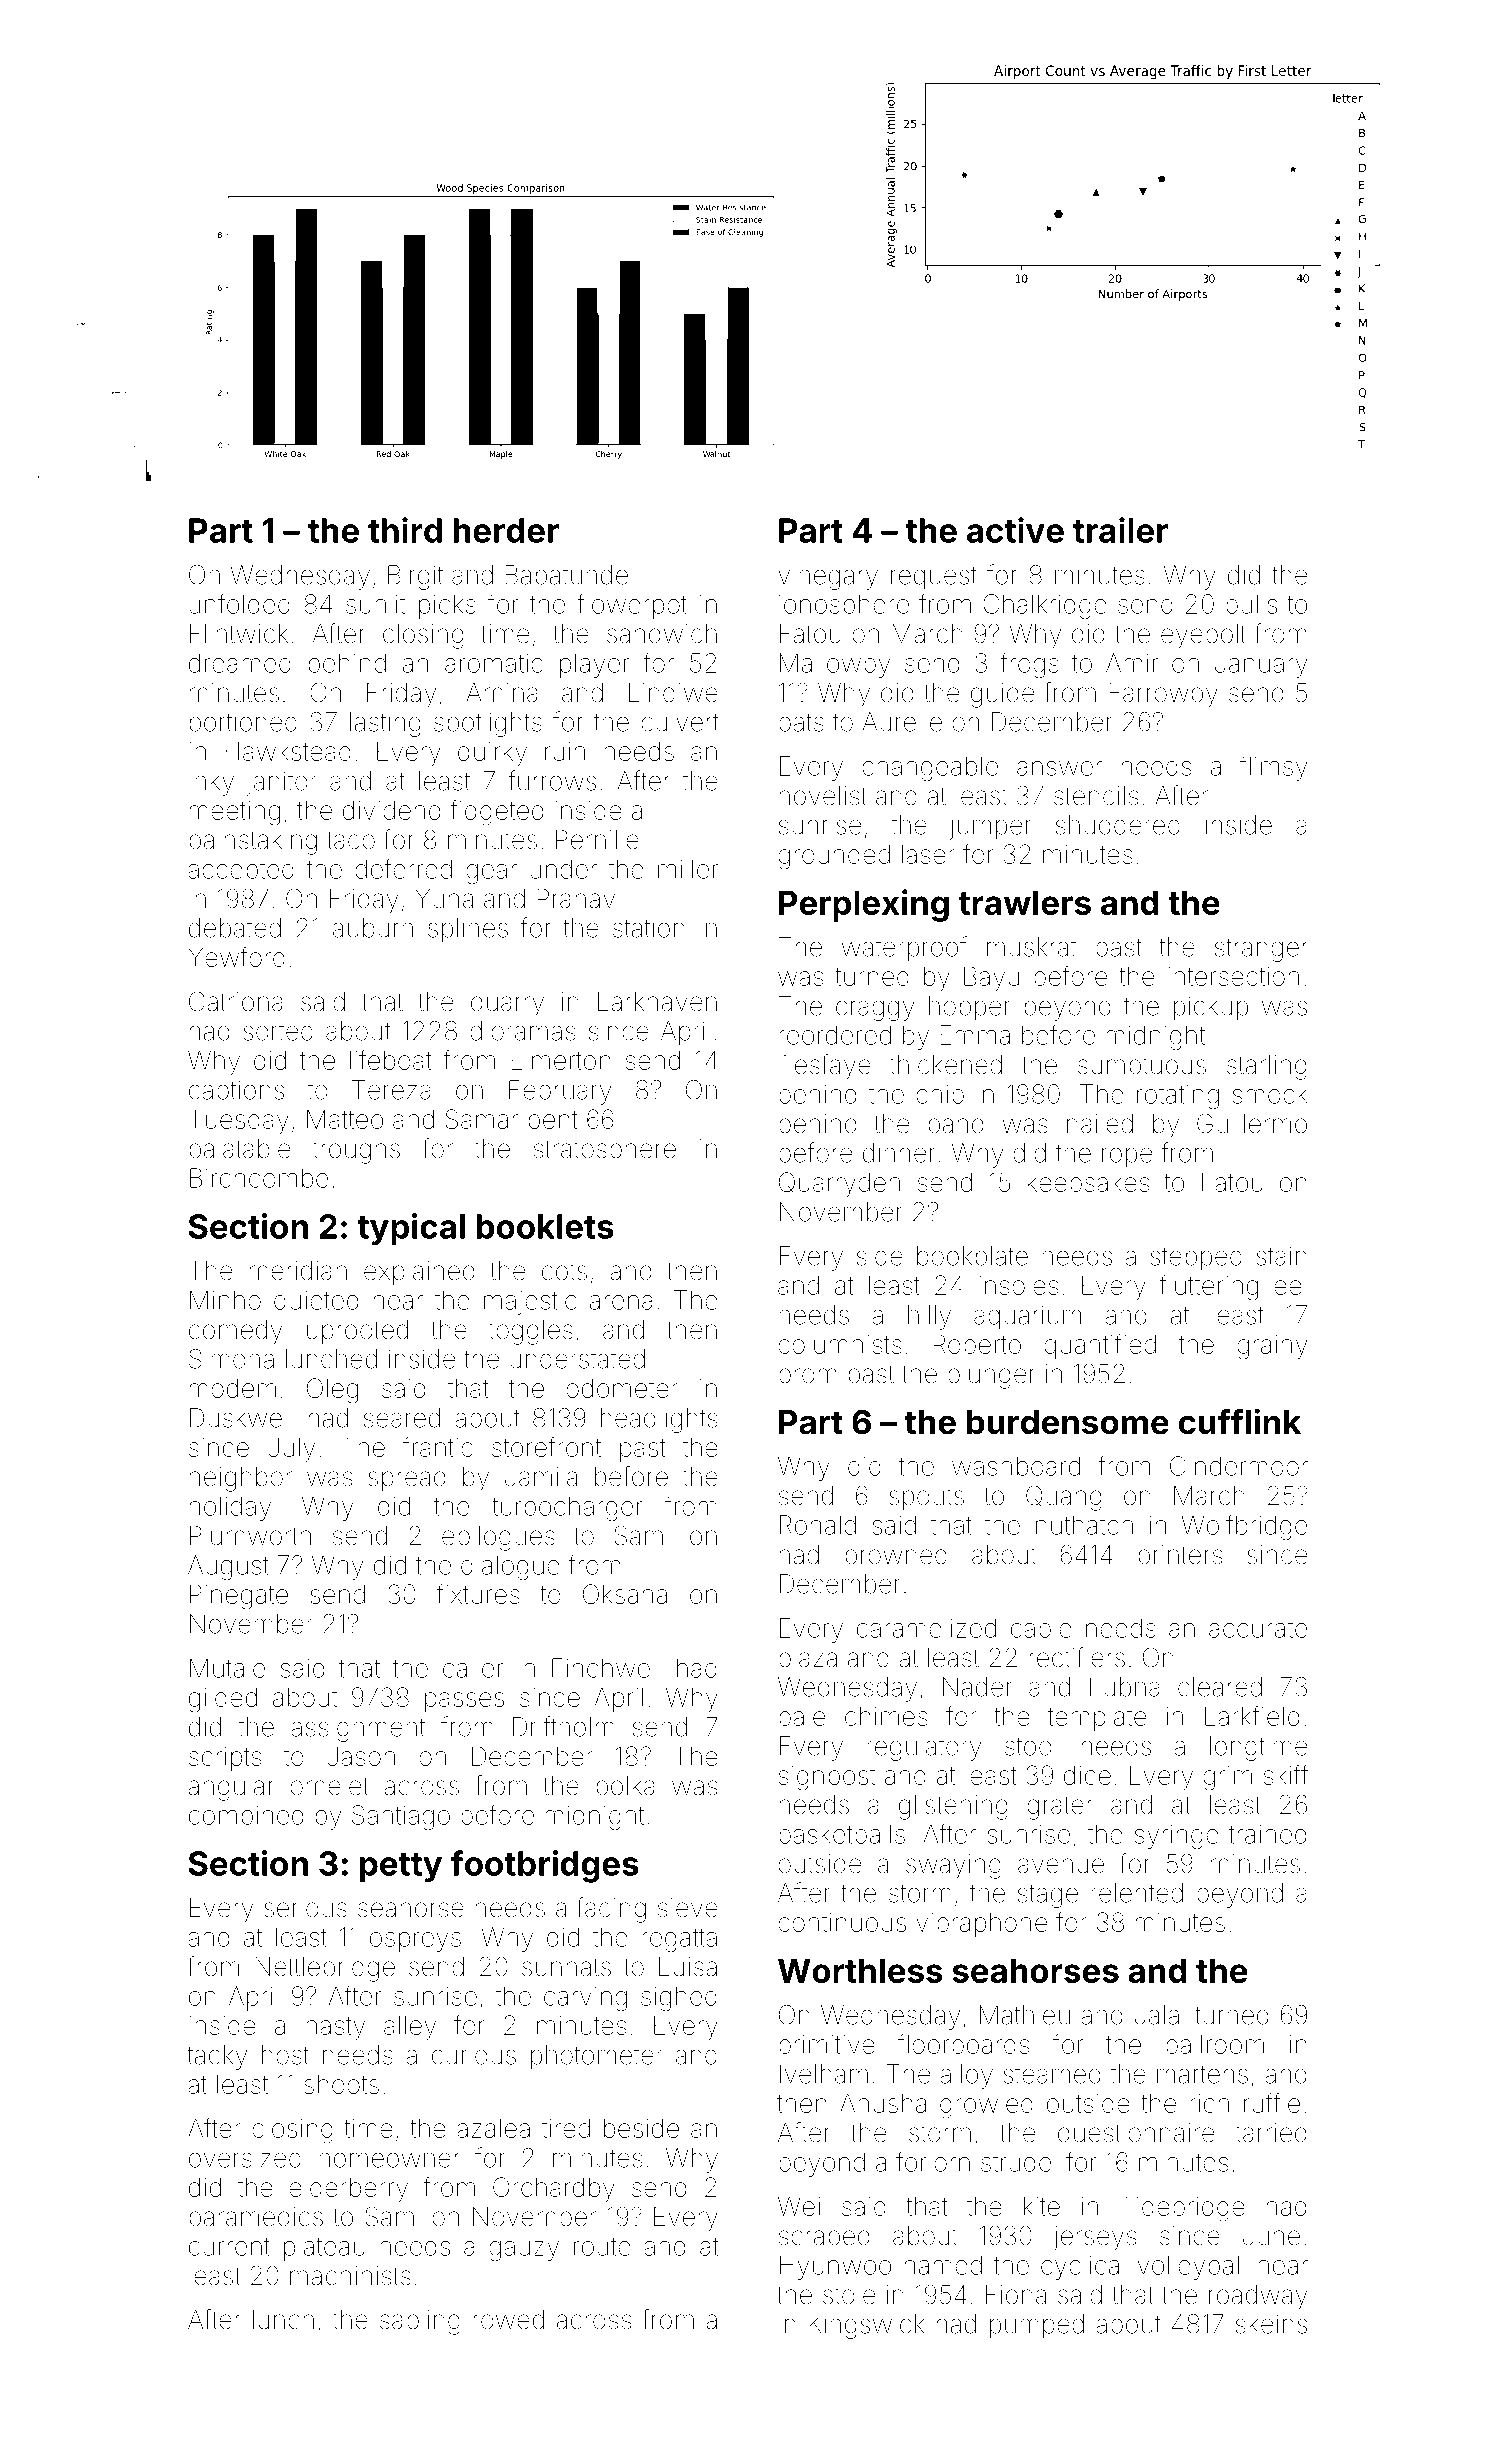 This screenshot has height=2464, width=1496. What do you see at coordinates (246, 1815) in the screenshot?
I see `combined` at bounding box center [246, 1815].
